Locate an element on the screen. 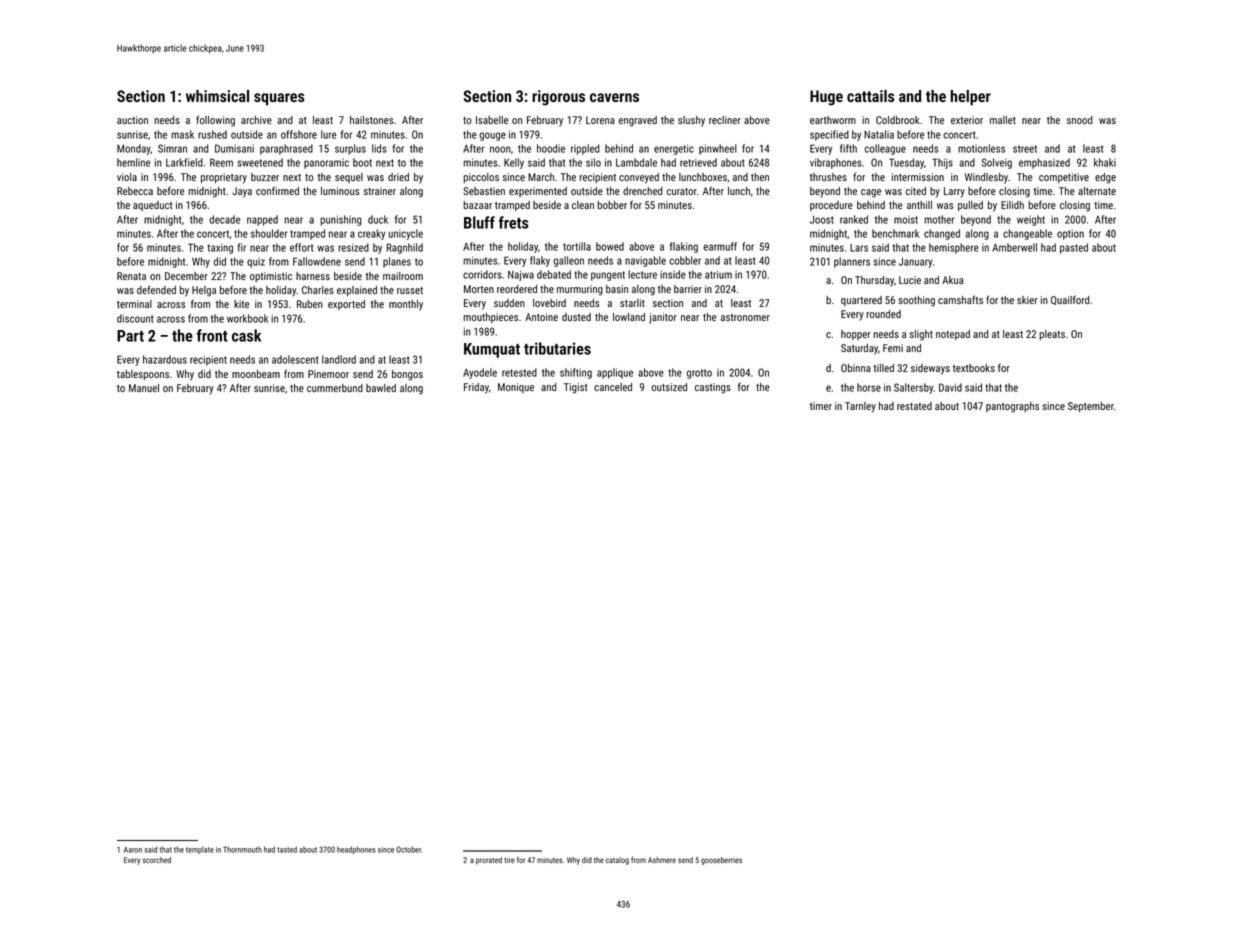 This screenshot has width=1233, height=952. street is located at coordinates (1025, 149).
